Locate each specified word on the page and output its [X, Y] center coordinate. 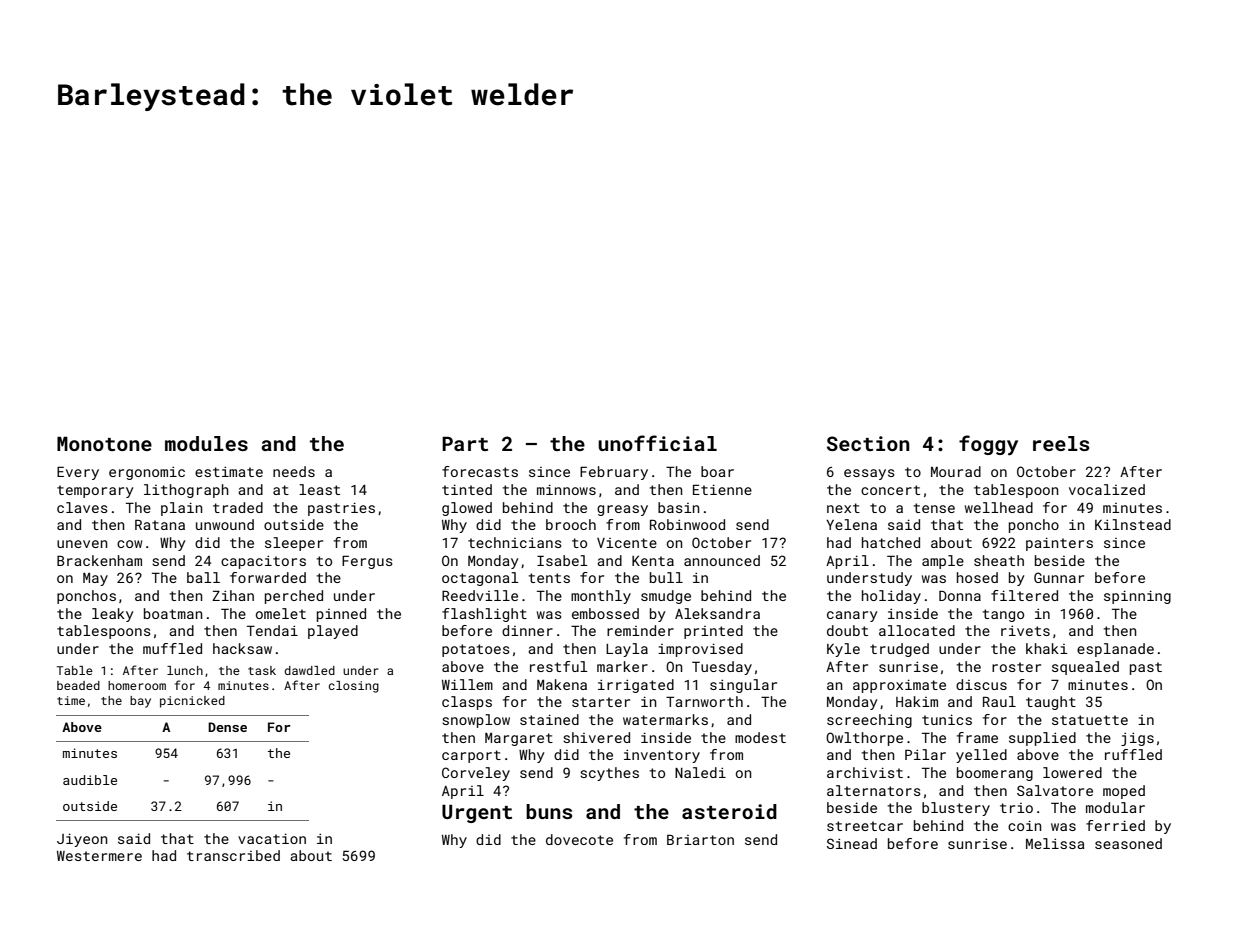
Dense [227, 727]
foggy [988, 445]
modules [206, 443]
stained [549, 719]
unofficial [657, 443]
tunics [947, 719]
